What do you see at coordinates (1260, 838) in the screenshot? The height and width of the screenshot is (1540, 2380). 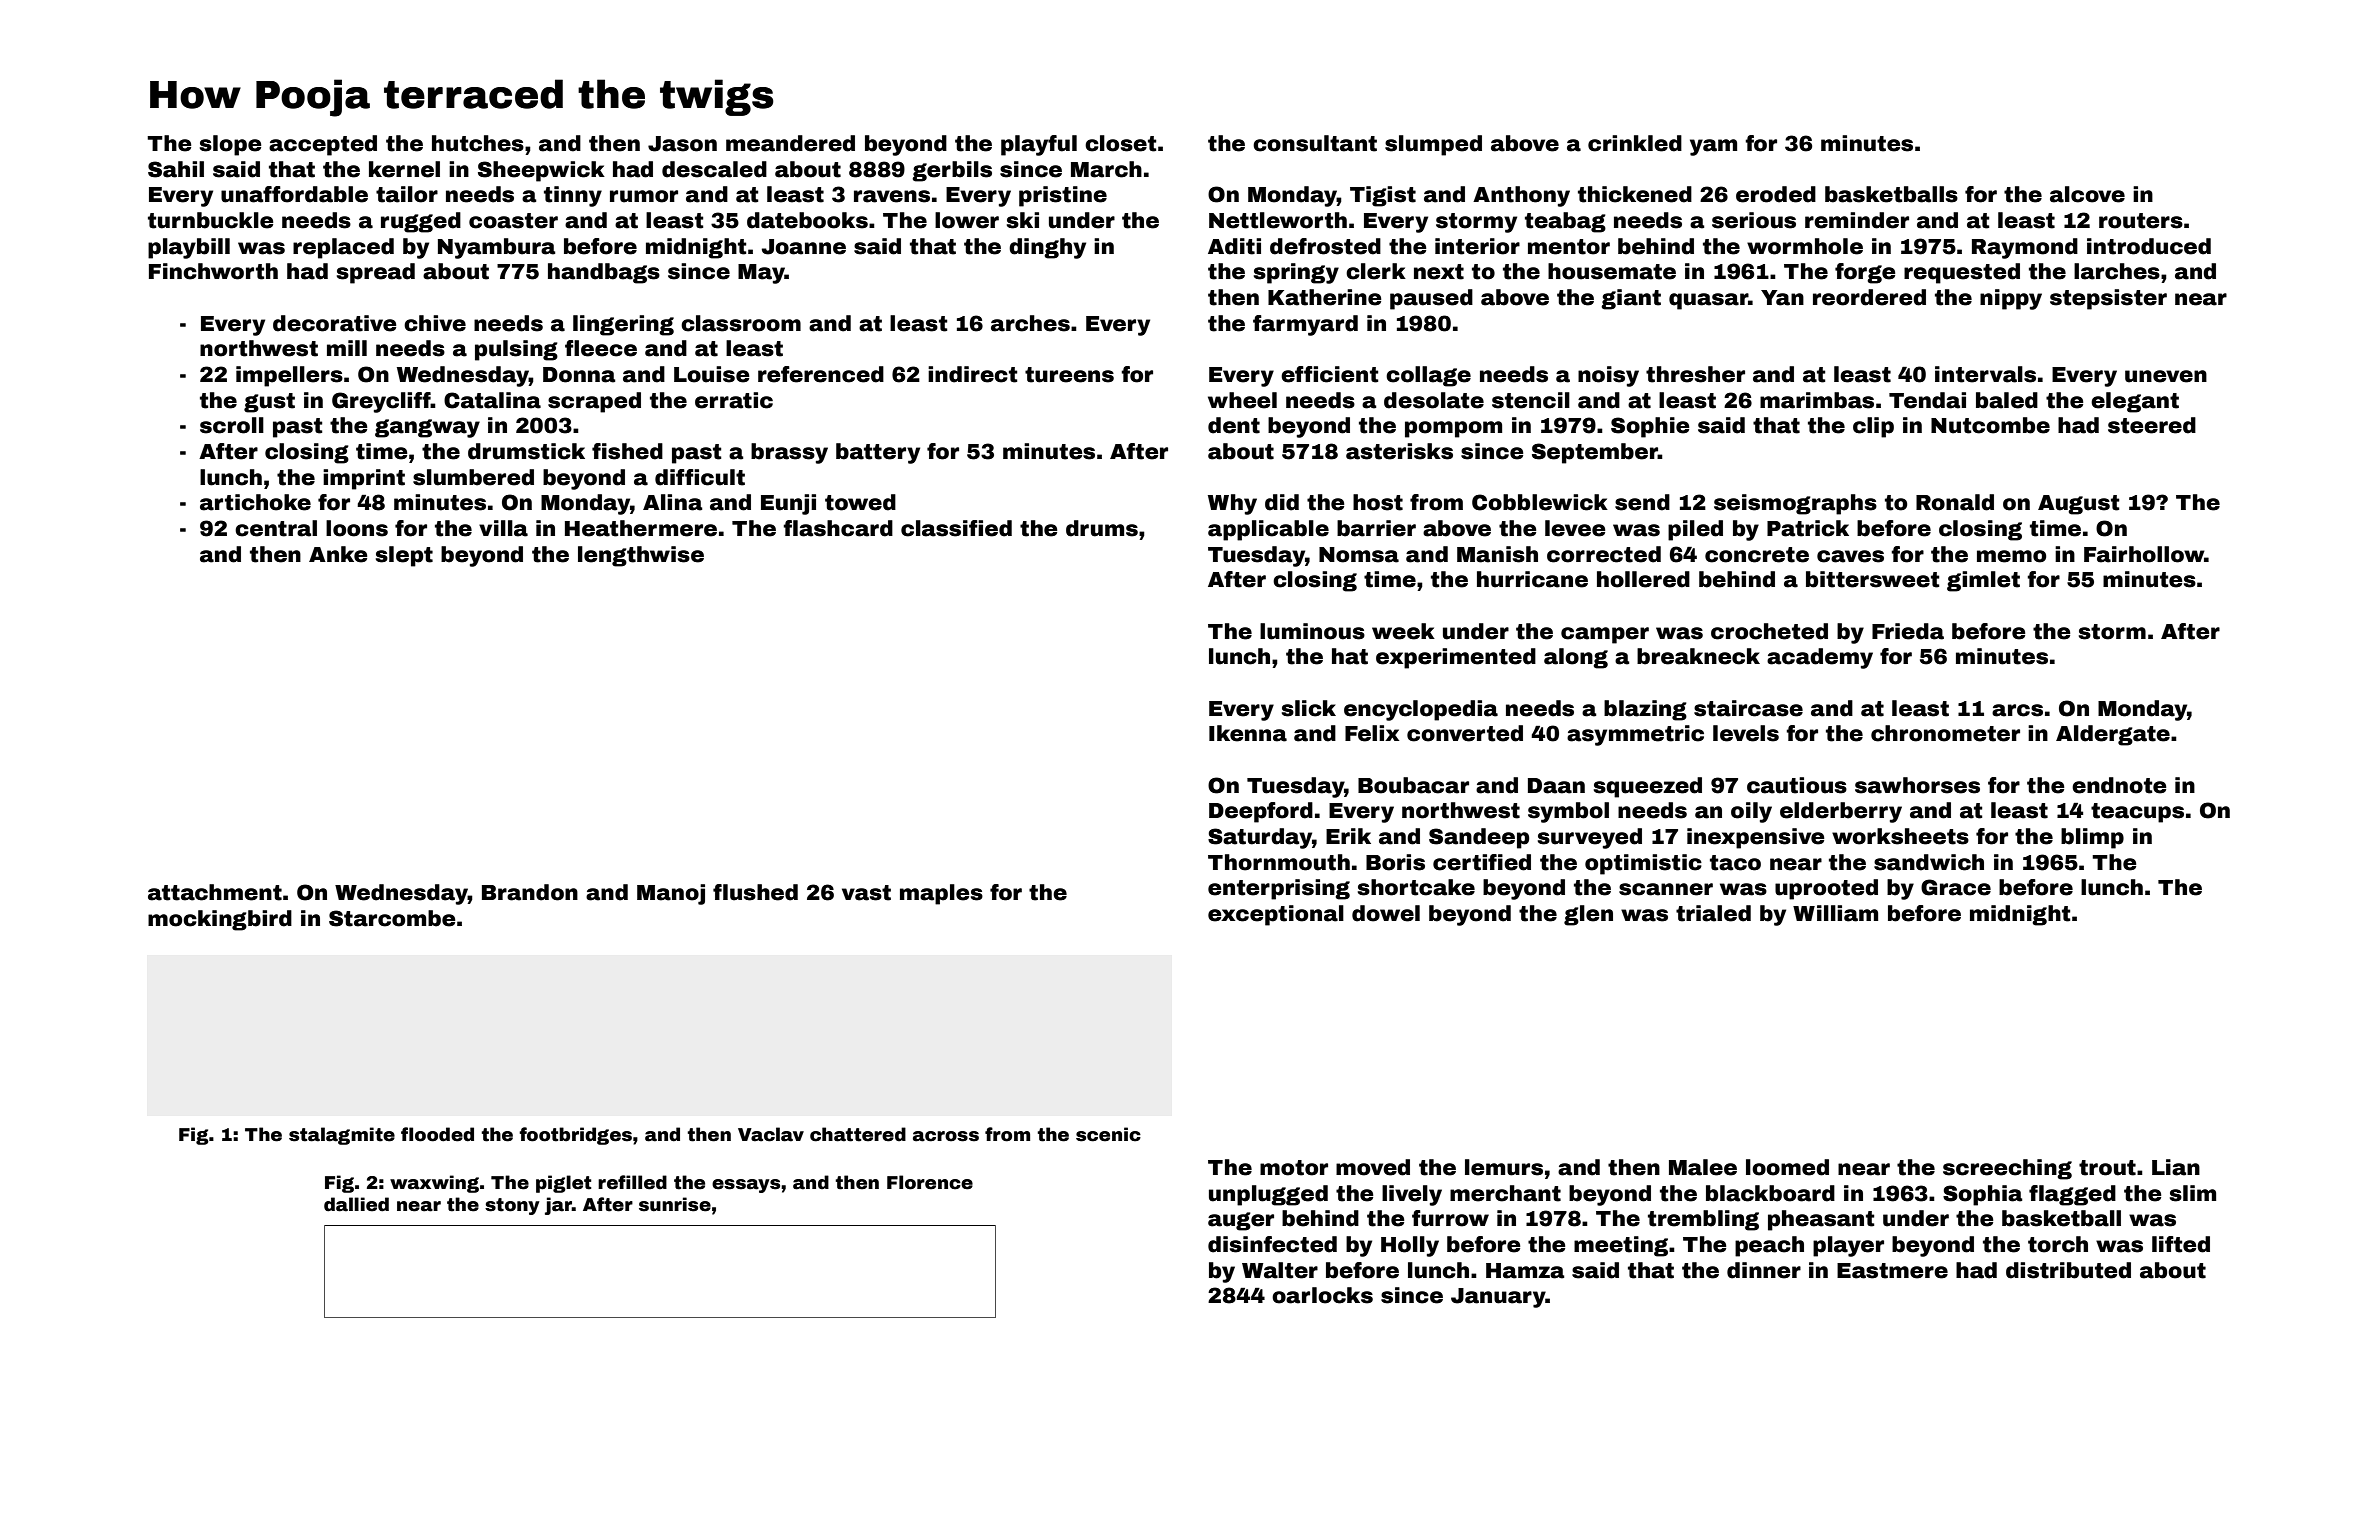 I see `Saturday` at bounding box center [1260, 838].
